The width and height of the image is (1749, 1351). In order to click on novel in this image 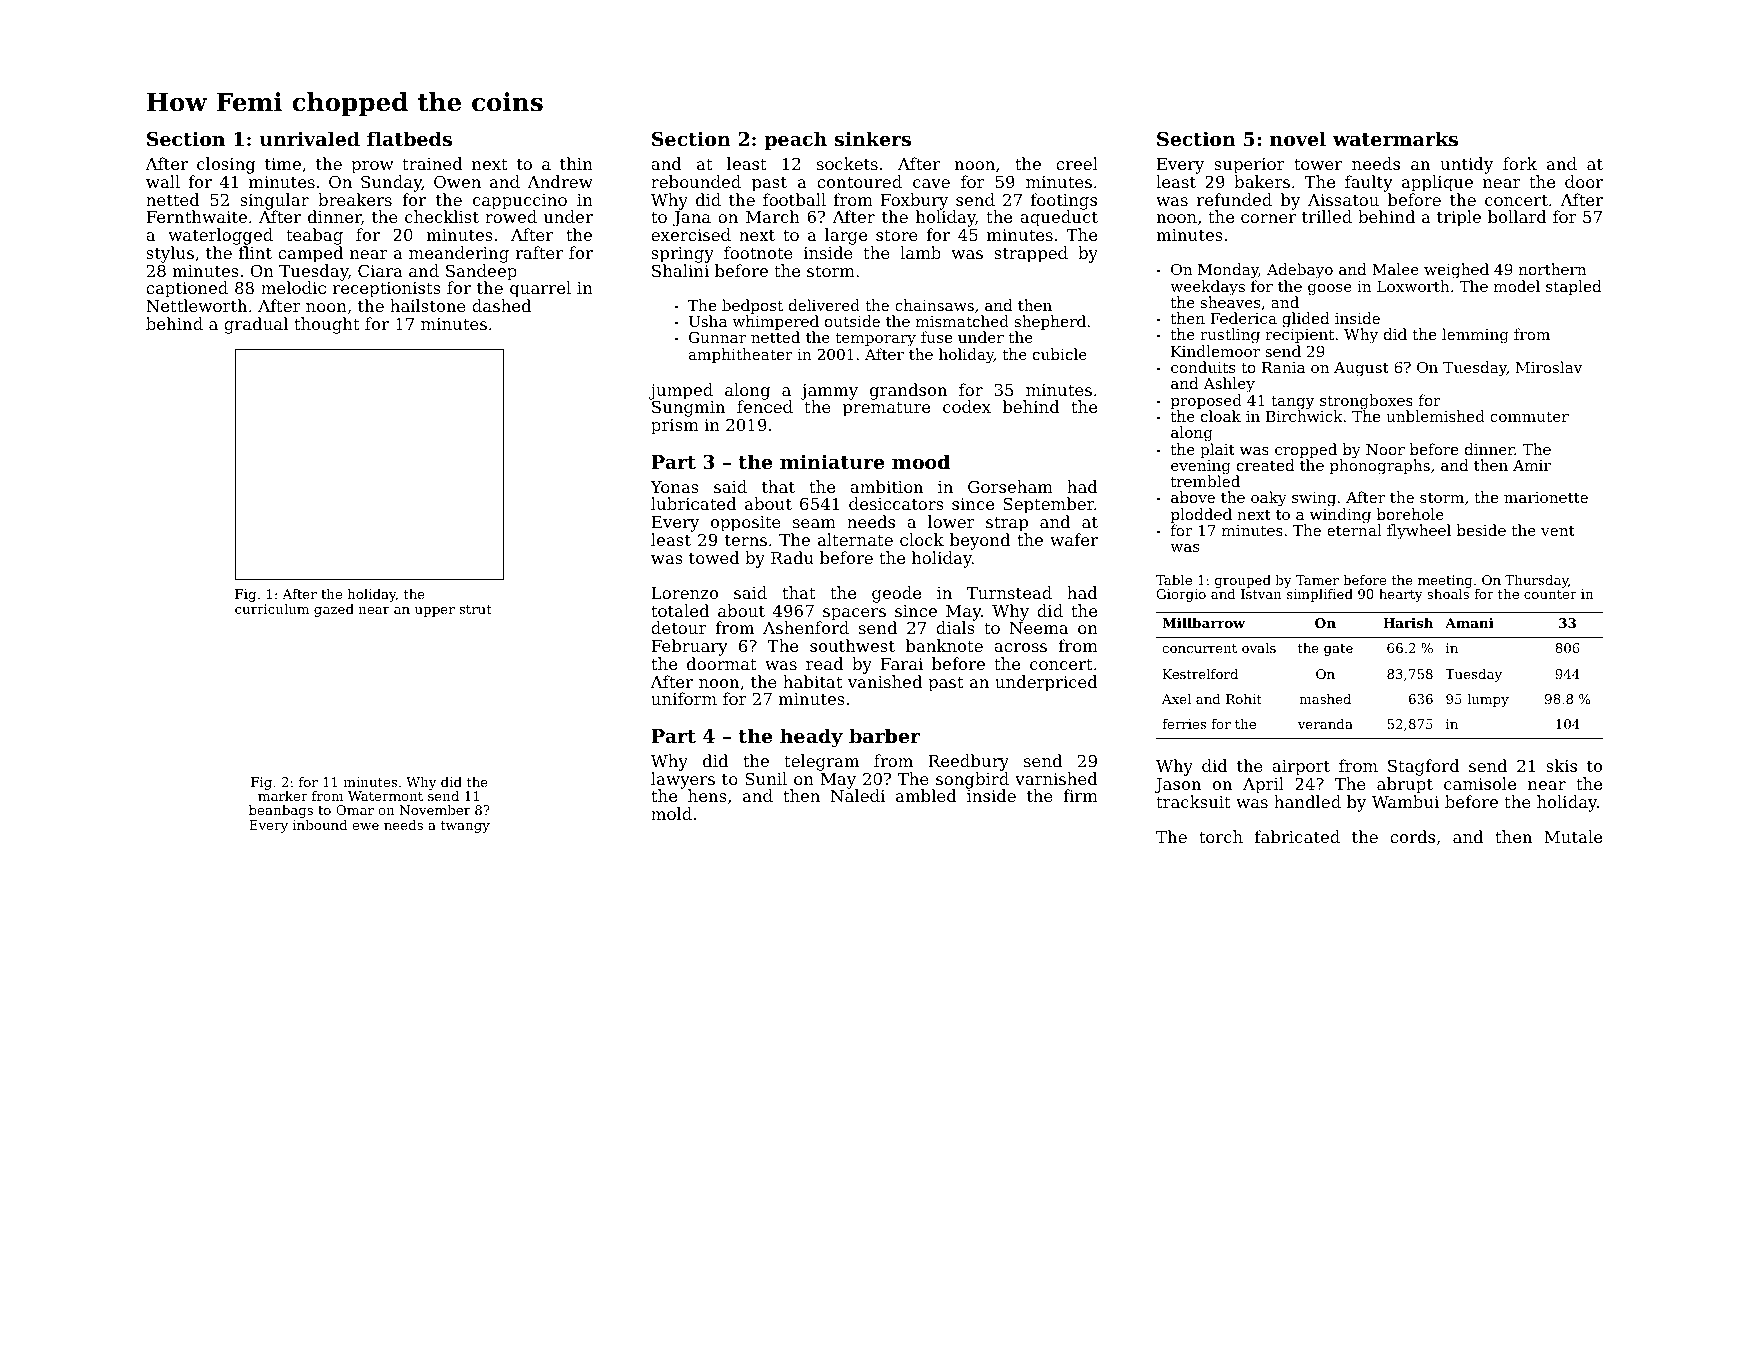, I will do `click(1298, 138)`.
